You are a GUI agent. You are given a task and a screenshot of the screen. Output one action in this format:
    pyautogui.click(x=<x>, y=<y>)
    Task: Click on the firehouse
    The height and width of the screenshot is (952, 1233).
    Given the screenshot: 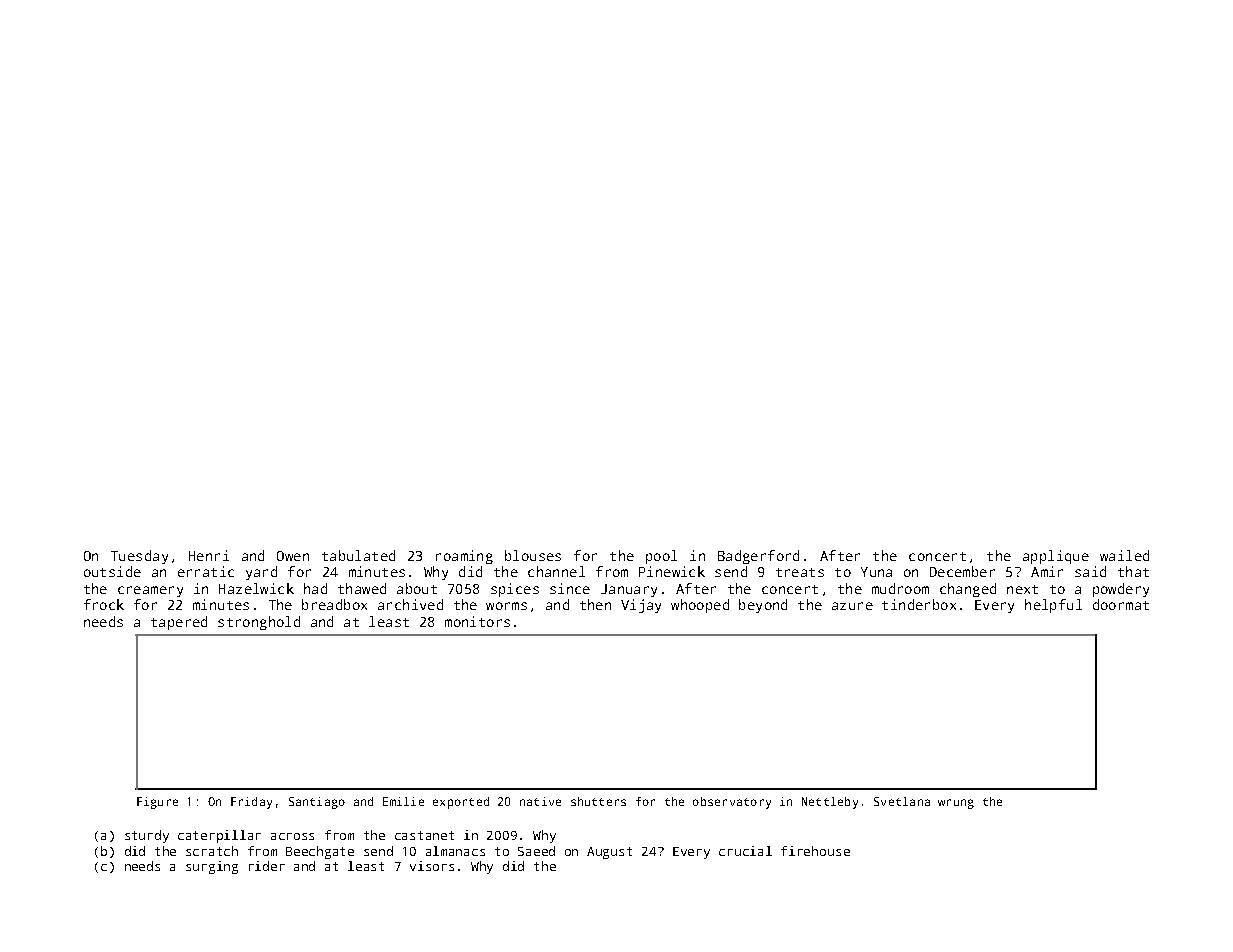 What is the action you would take?
    pyautogui.click(x=815, y=851)
